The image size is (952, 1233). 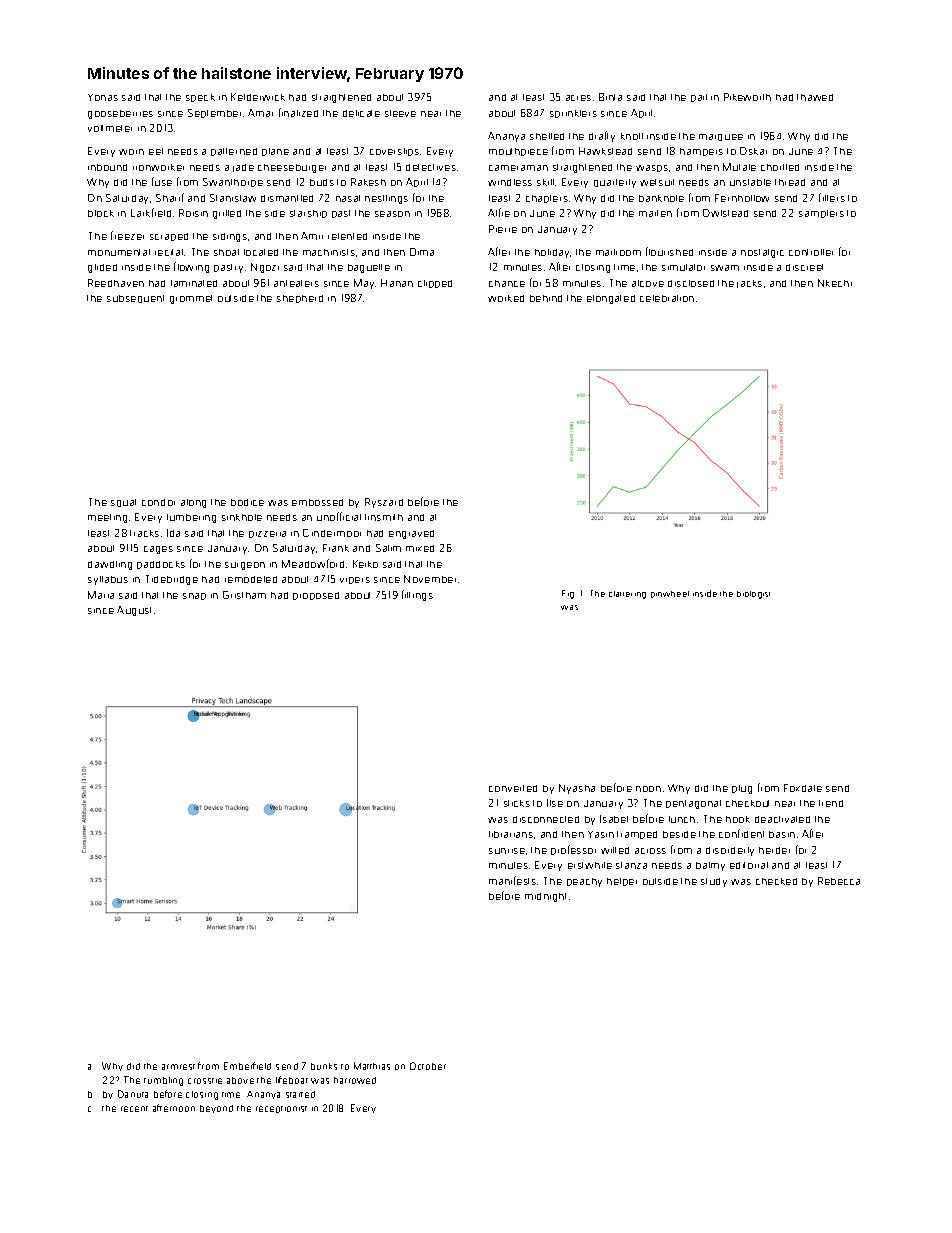 What do you see at coordinates (417, 595) in the image?
I see `fittings` at bounding box center [417, 595].
